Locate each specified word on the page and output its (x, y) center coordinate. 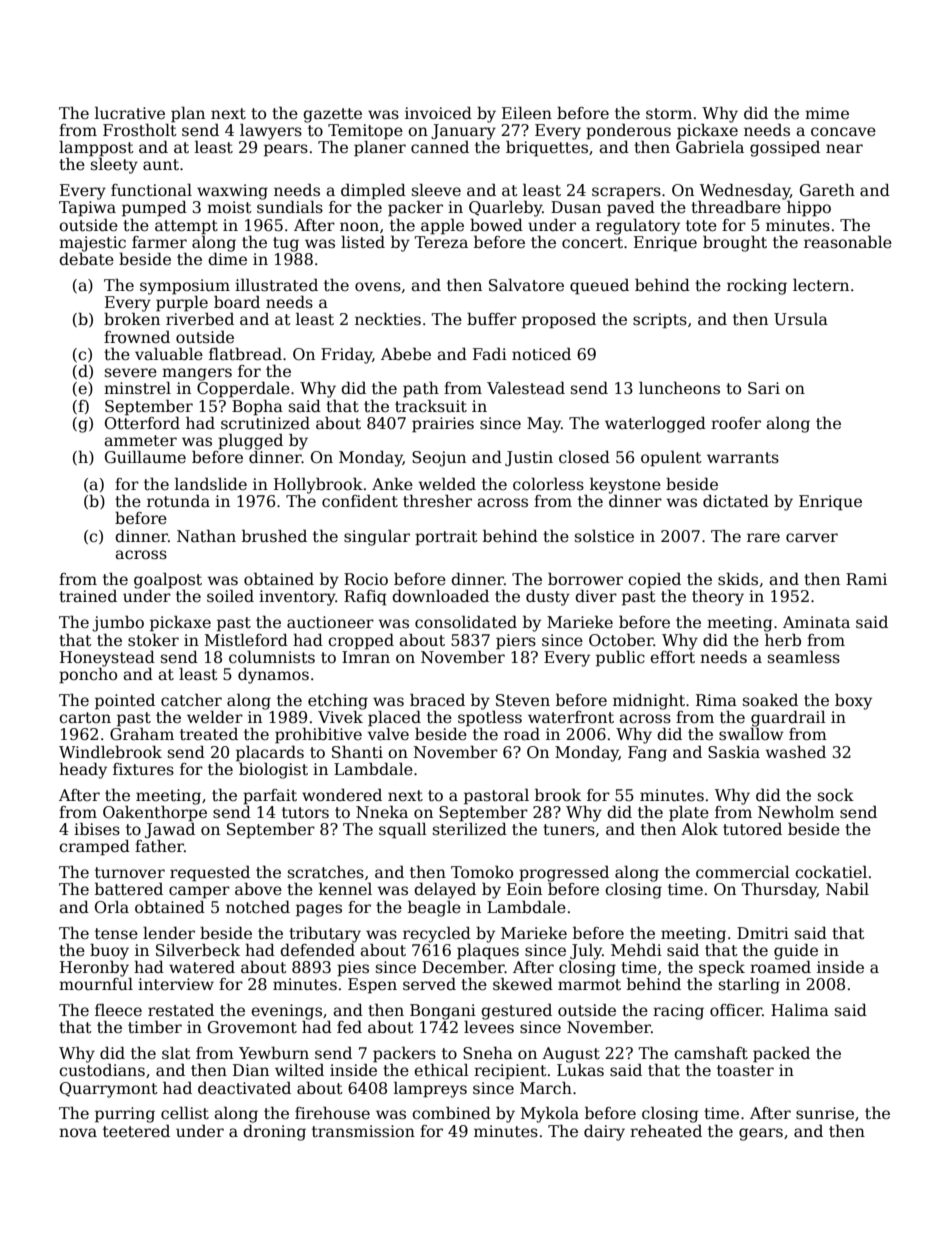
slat (176, 1053)
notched (258, 907)
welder (215, 717)
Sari (764, 388)
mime (827, 113)
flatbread (245, 354)
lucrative (130, 113)
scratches (326, 872)
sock (836, 795)
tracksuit (431, 406)
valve (388, 734)
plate (689, 813)
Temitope (365, 132)
